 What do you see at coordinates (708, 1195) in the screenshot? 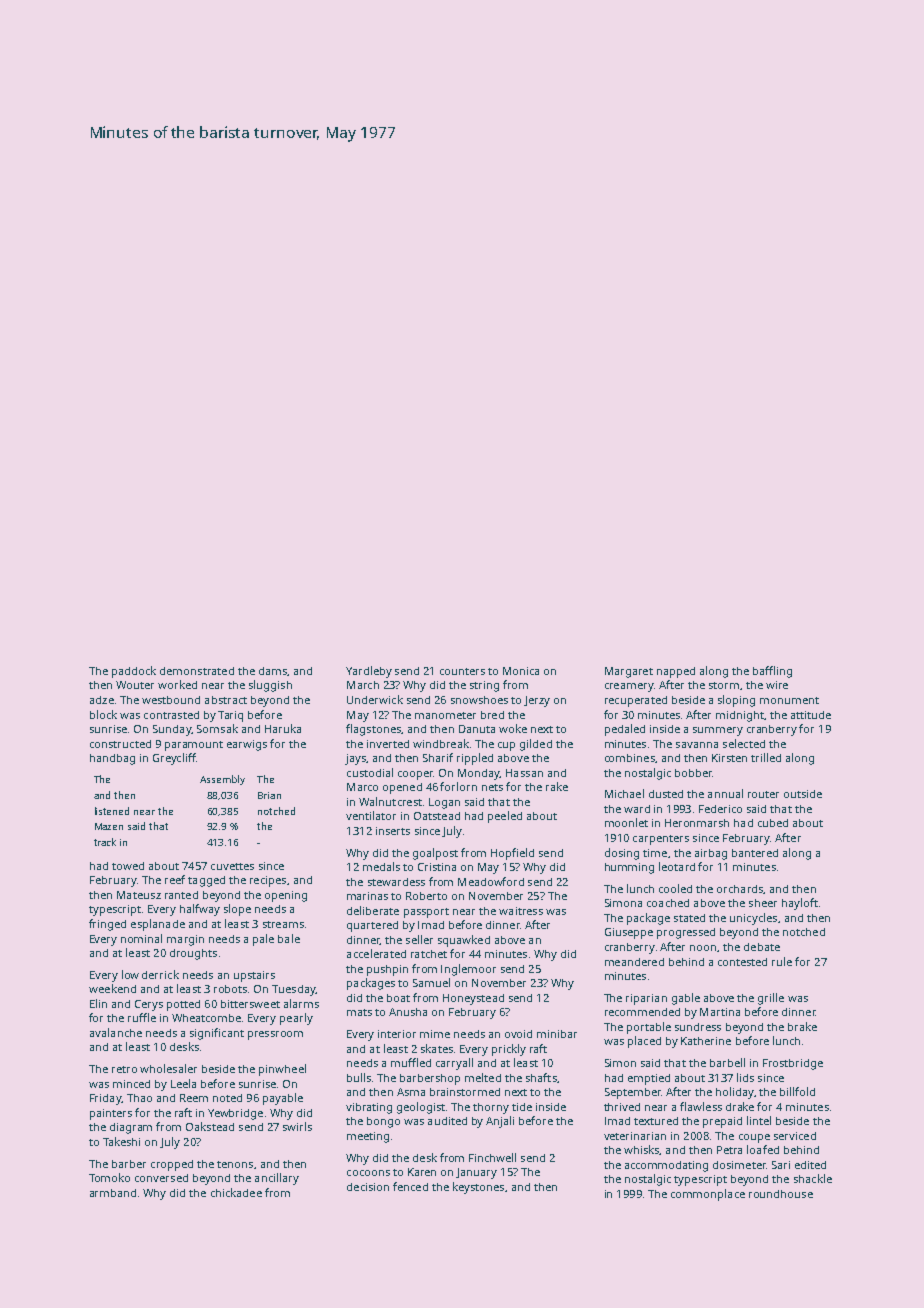
I see `commonplace` at bounding box center [708, 1195].
